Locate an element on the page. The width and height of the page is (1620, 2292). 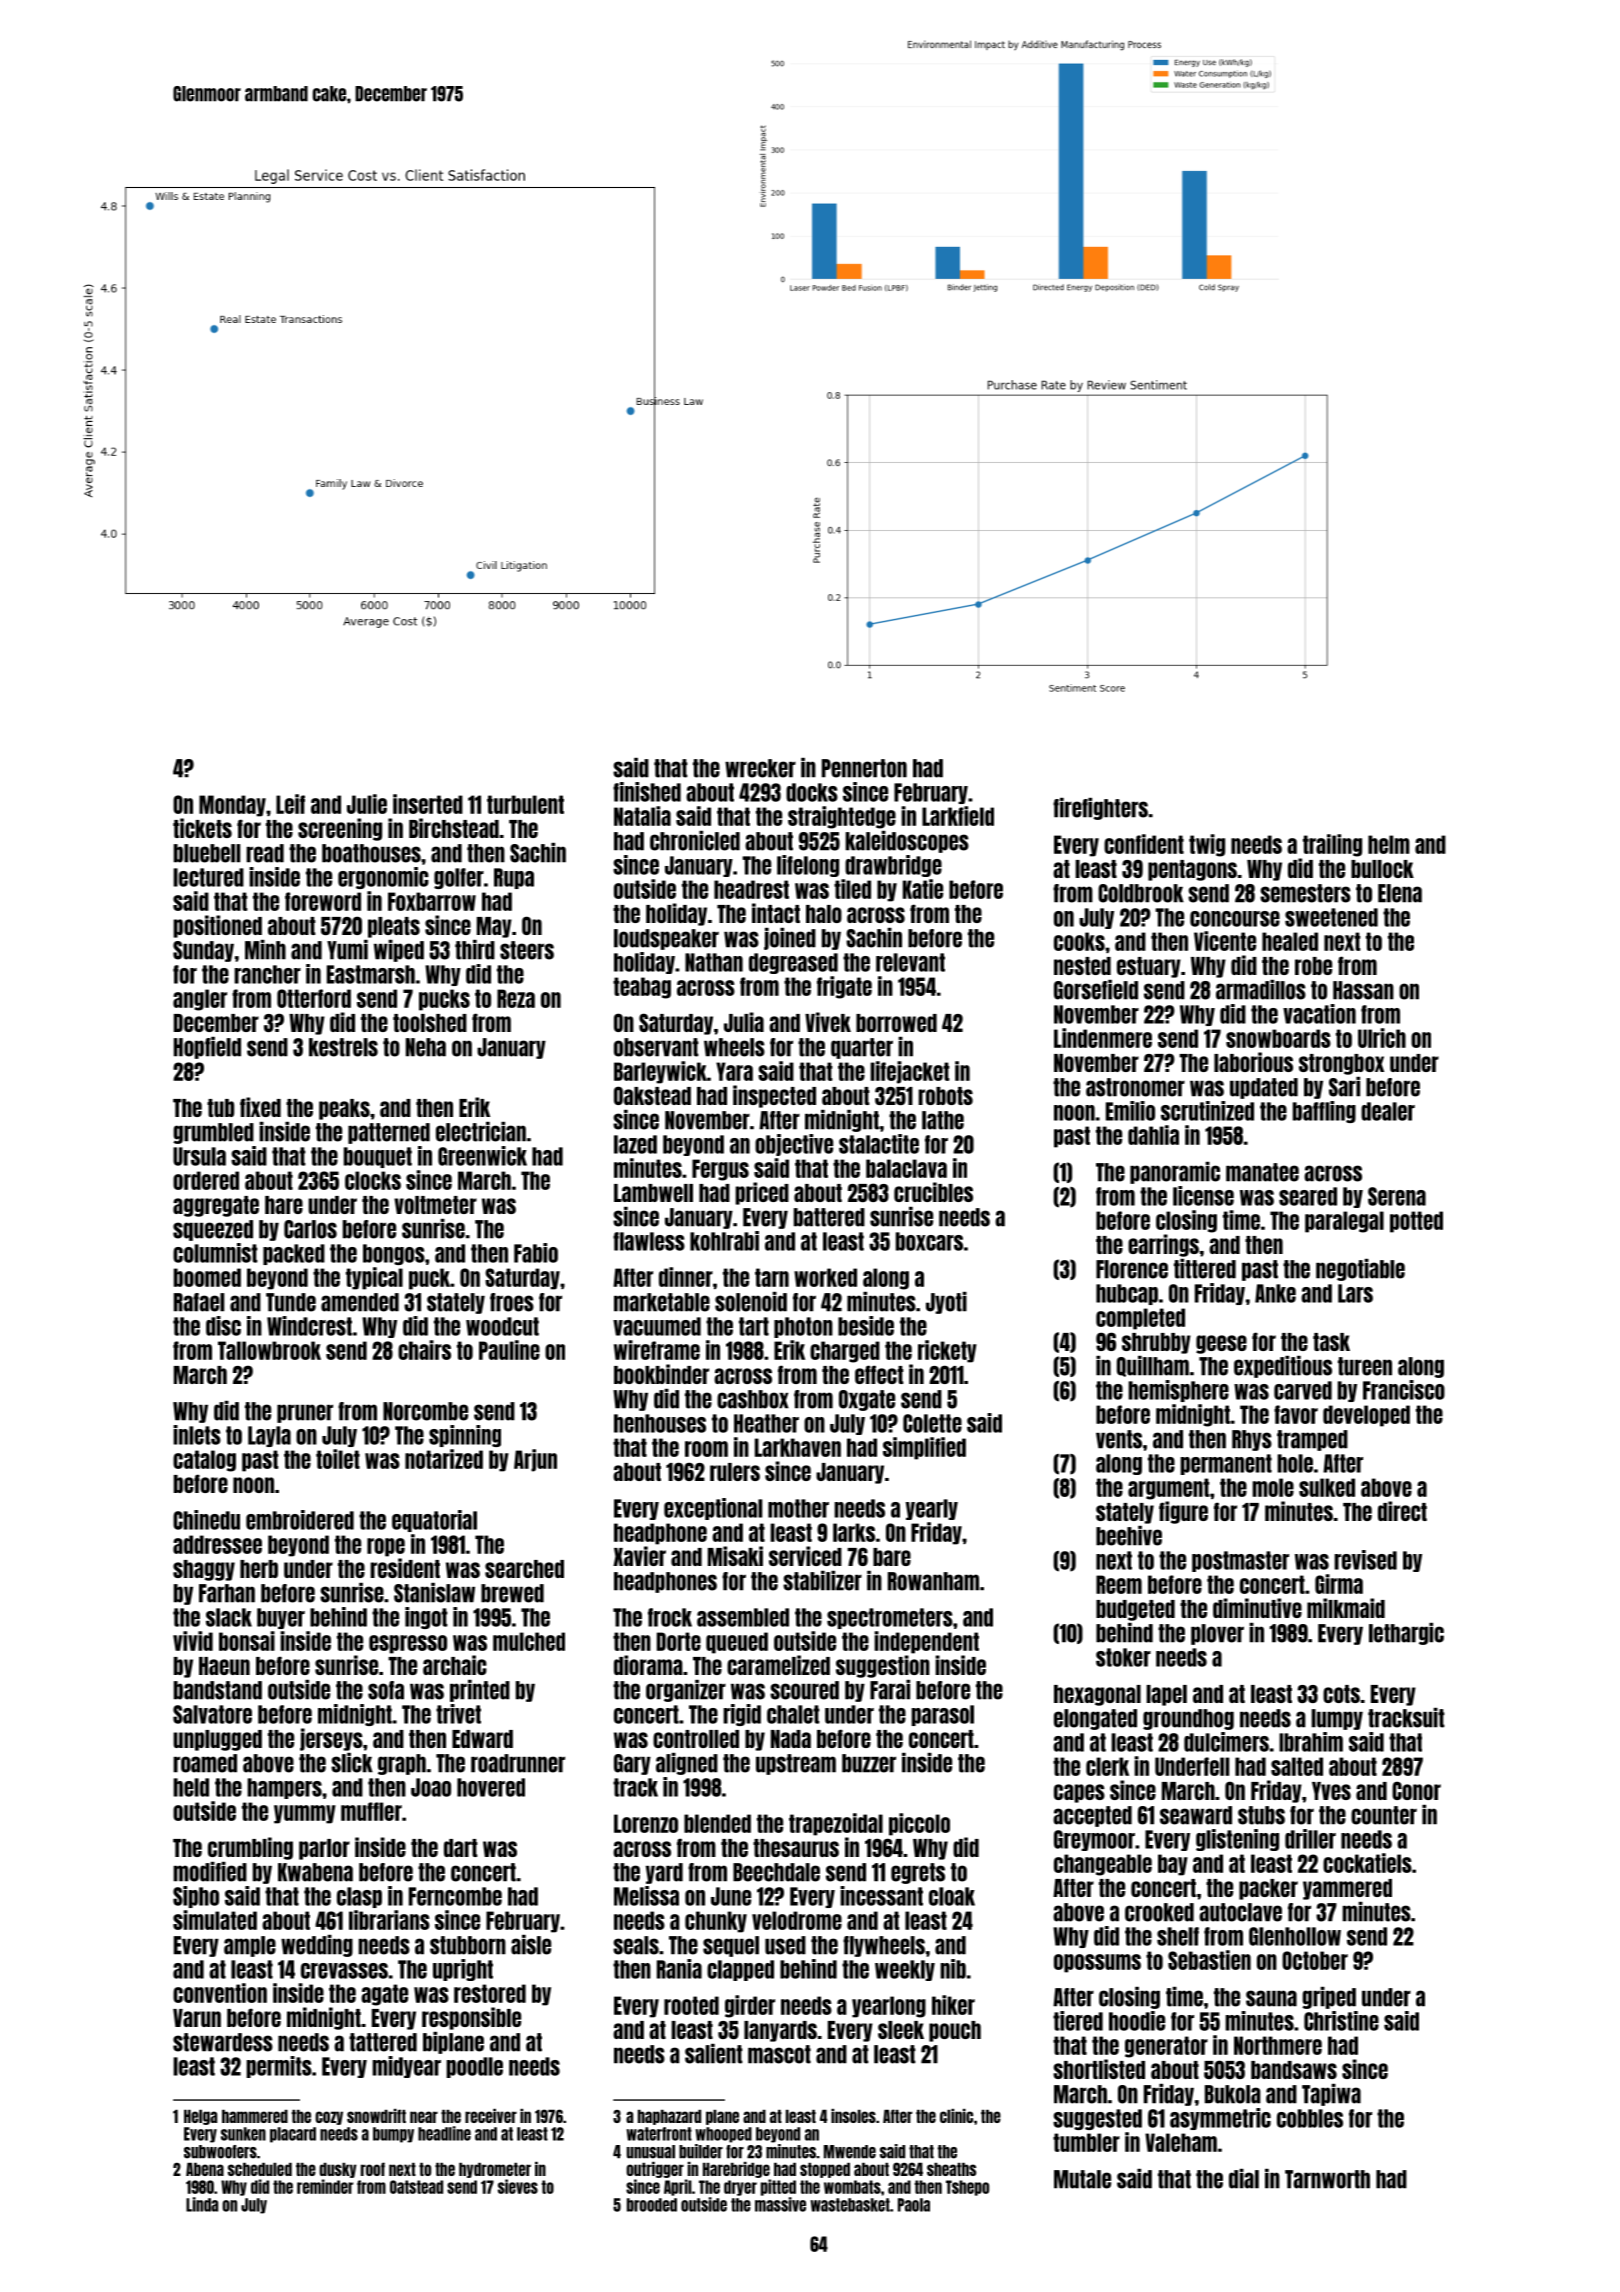
drawbridge is located at coordinates (893, 866).
